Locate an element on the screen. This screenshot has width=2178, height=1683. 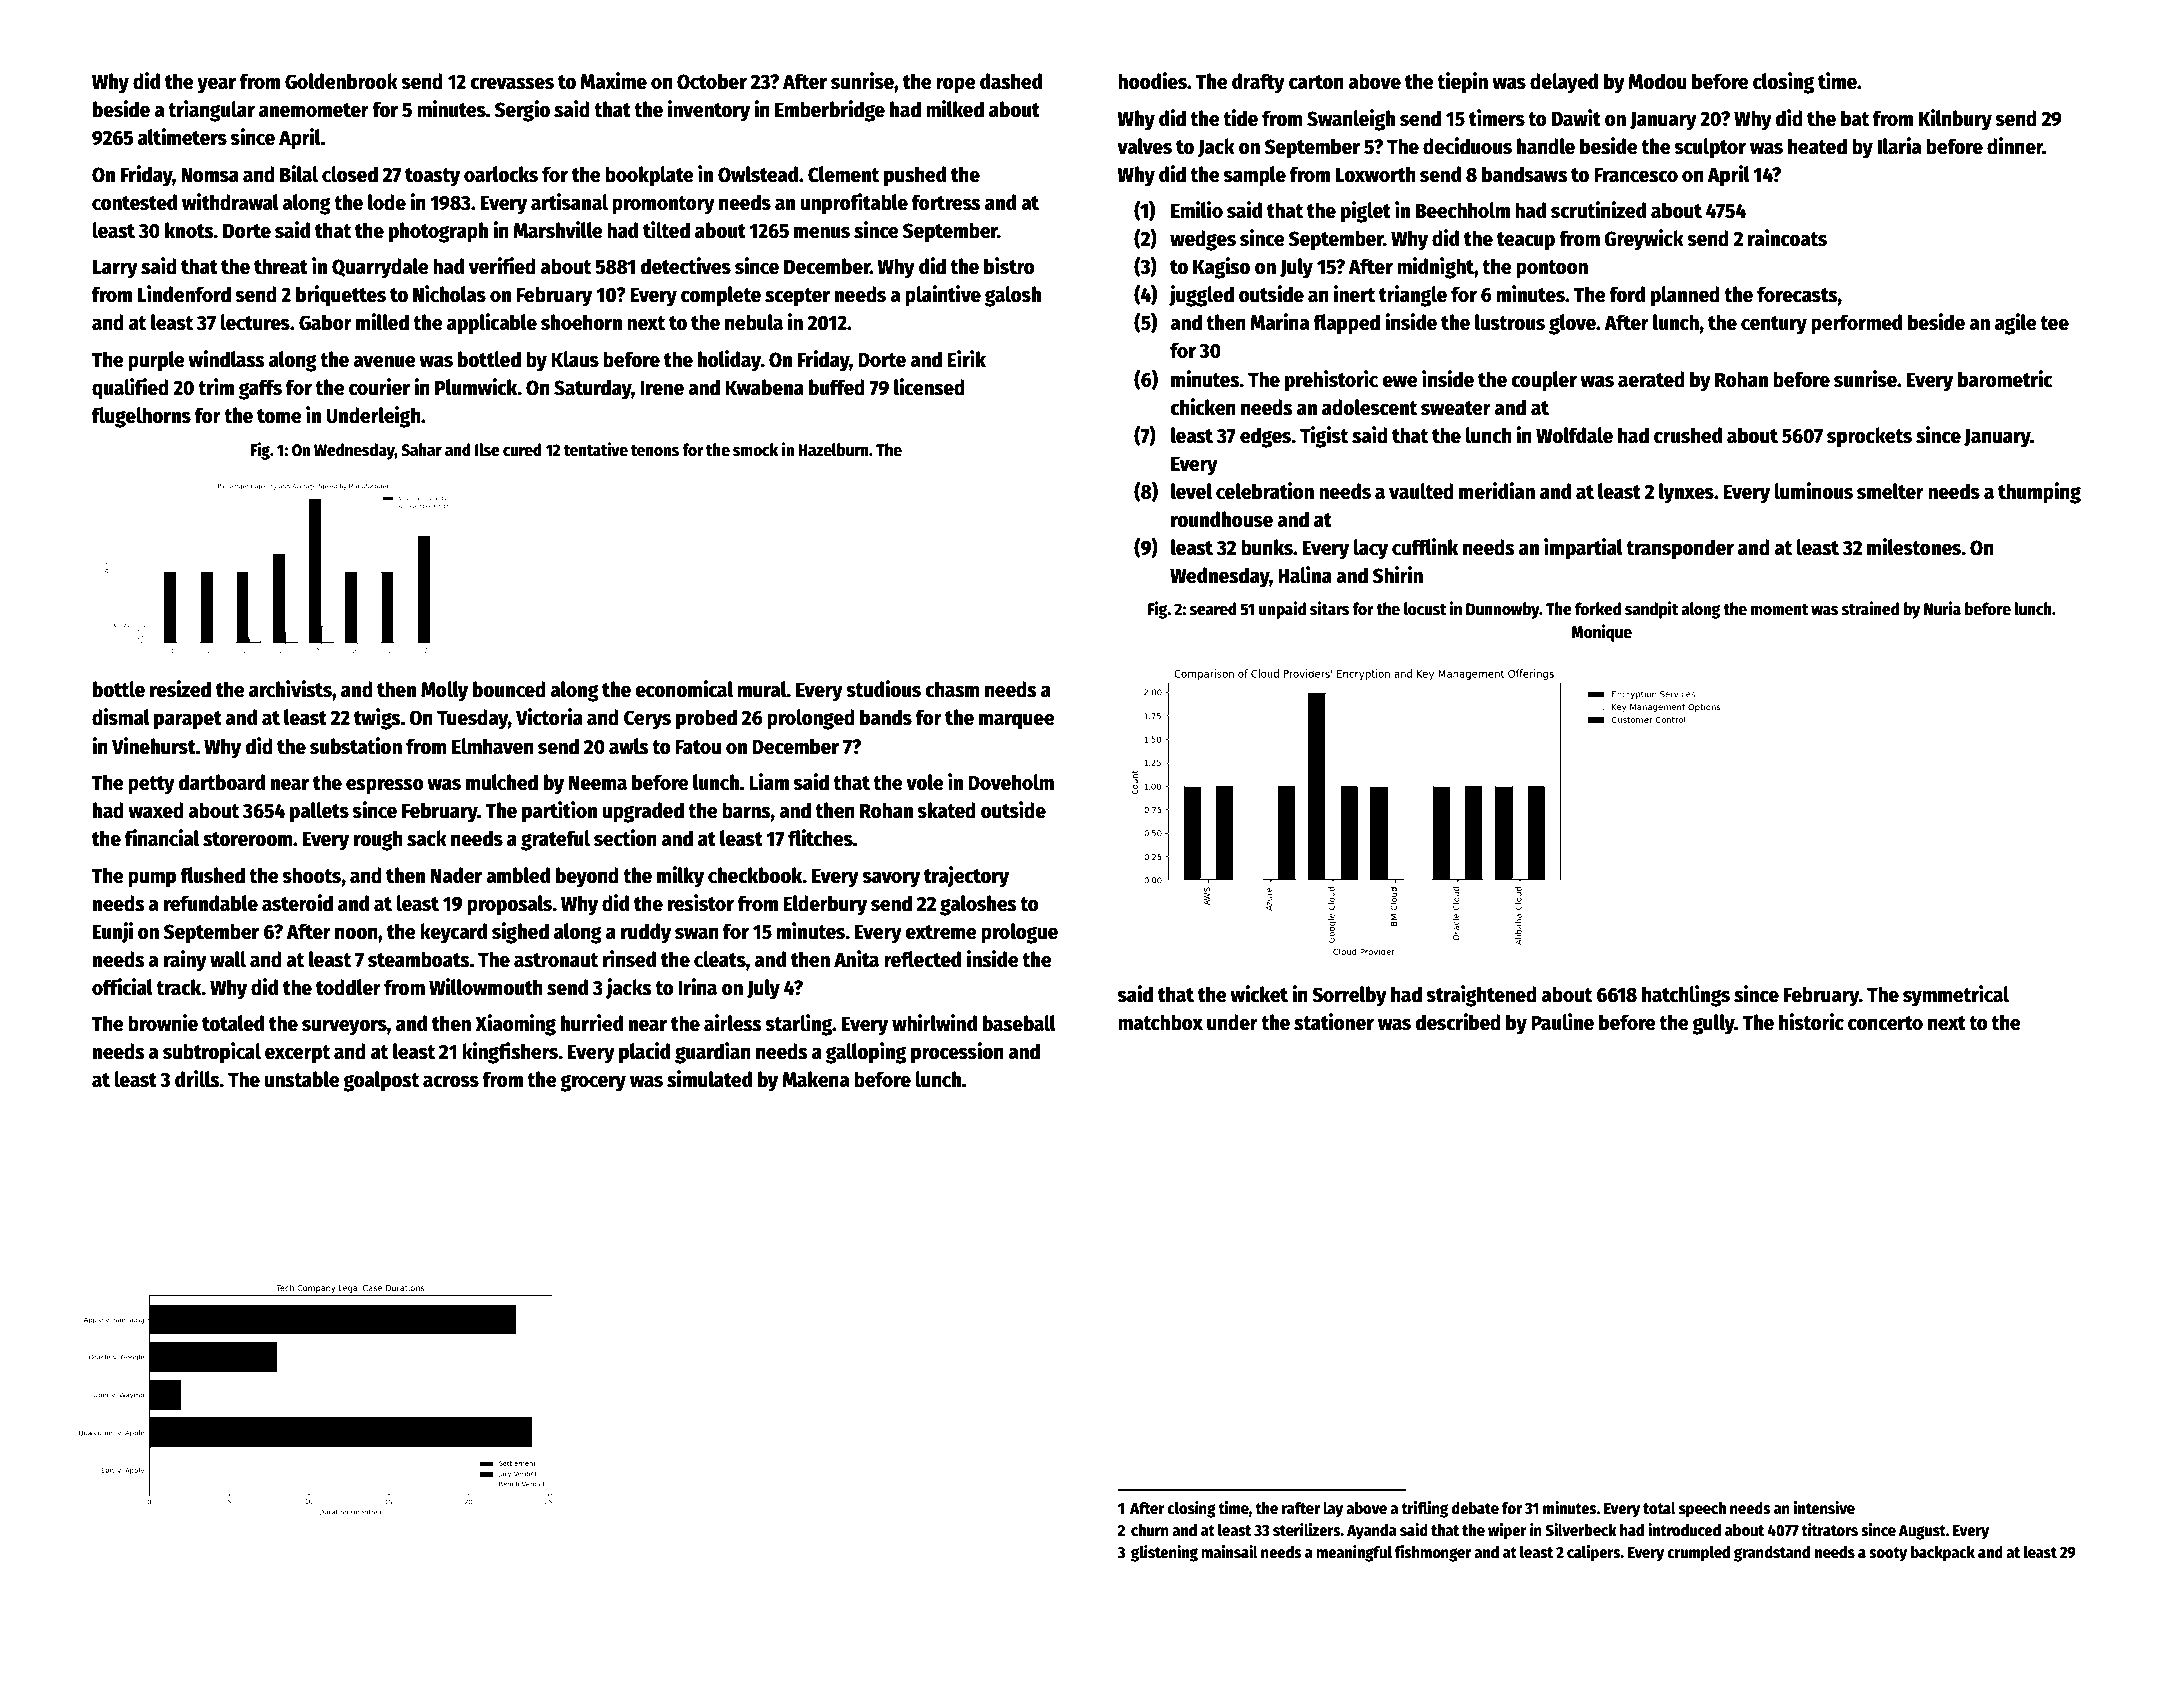
forecasts is located at coordinates (1797, 294).
